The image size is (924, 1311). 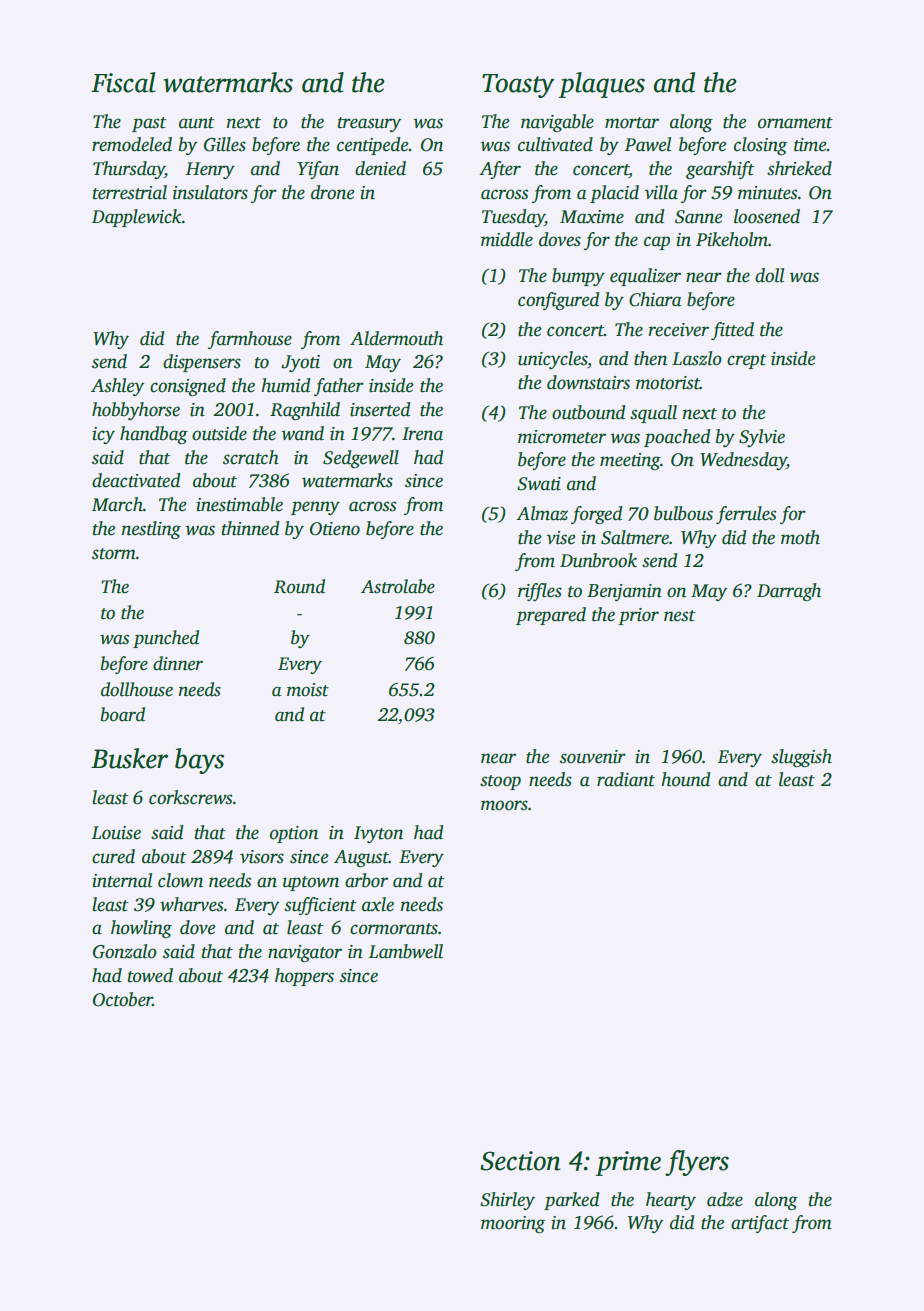 I want to click on hound, so click(x=686, y=779).
